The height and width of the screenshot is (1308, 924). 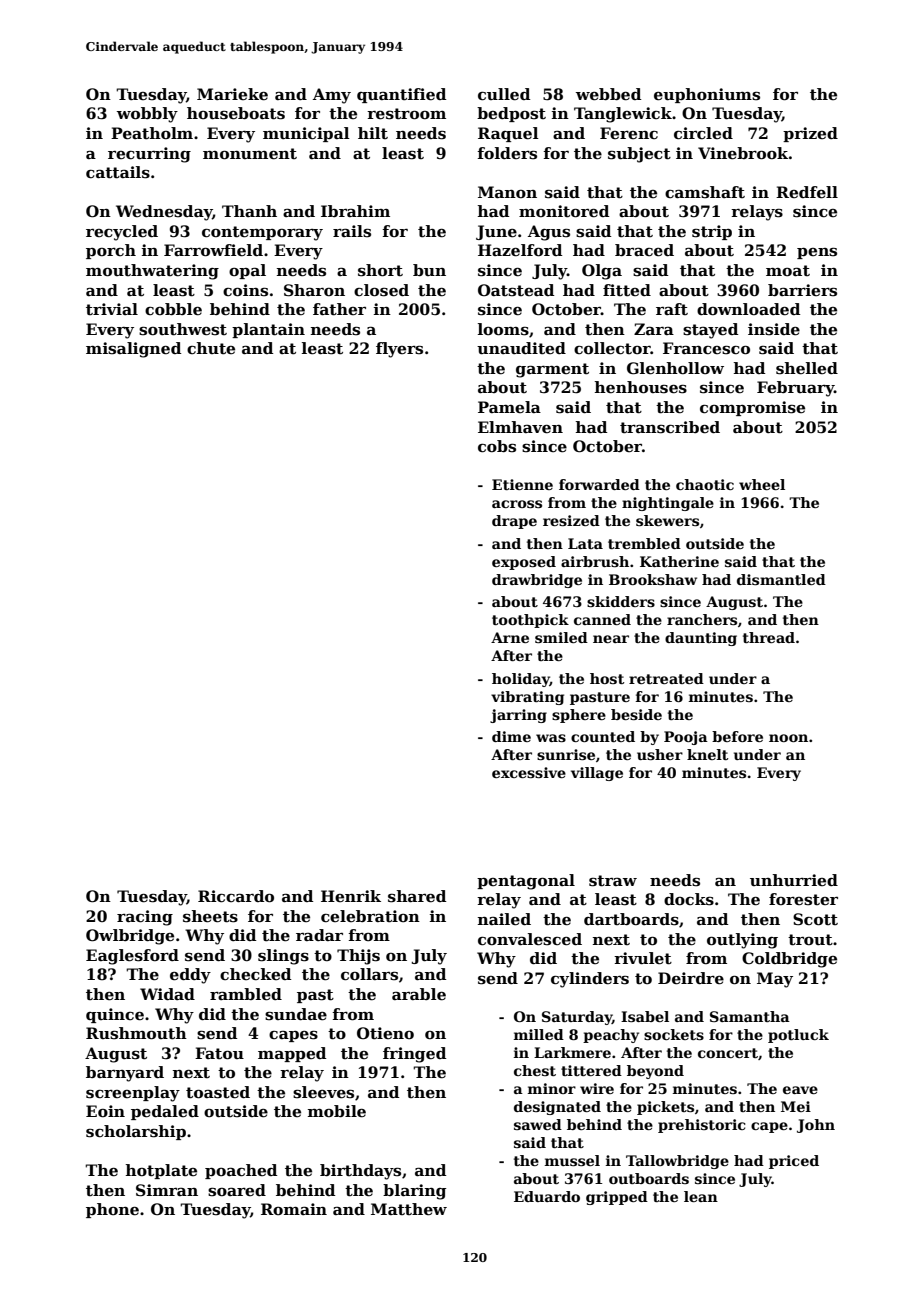 What do you see at coordinates (133, 1094) in the screenshot?
I see `screenplay` at bounding box center [133, 1094].
